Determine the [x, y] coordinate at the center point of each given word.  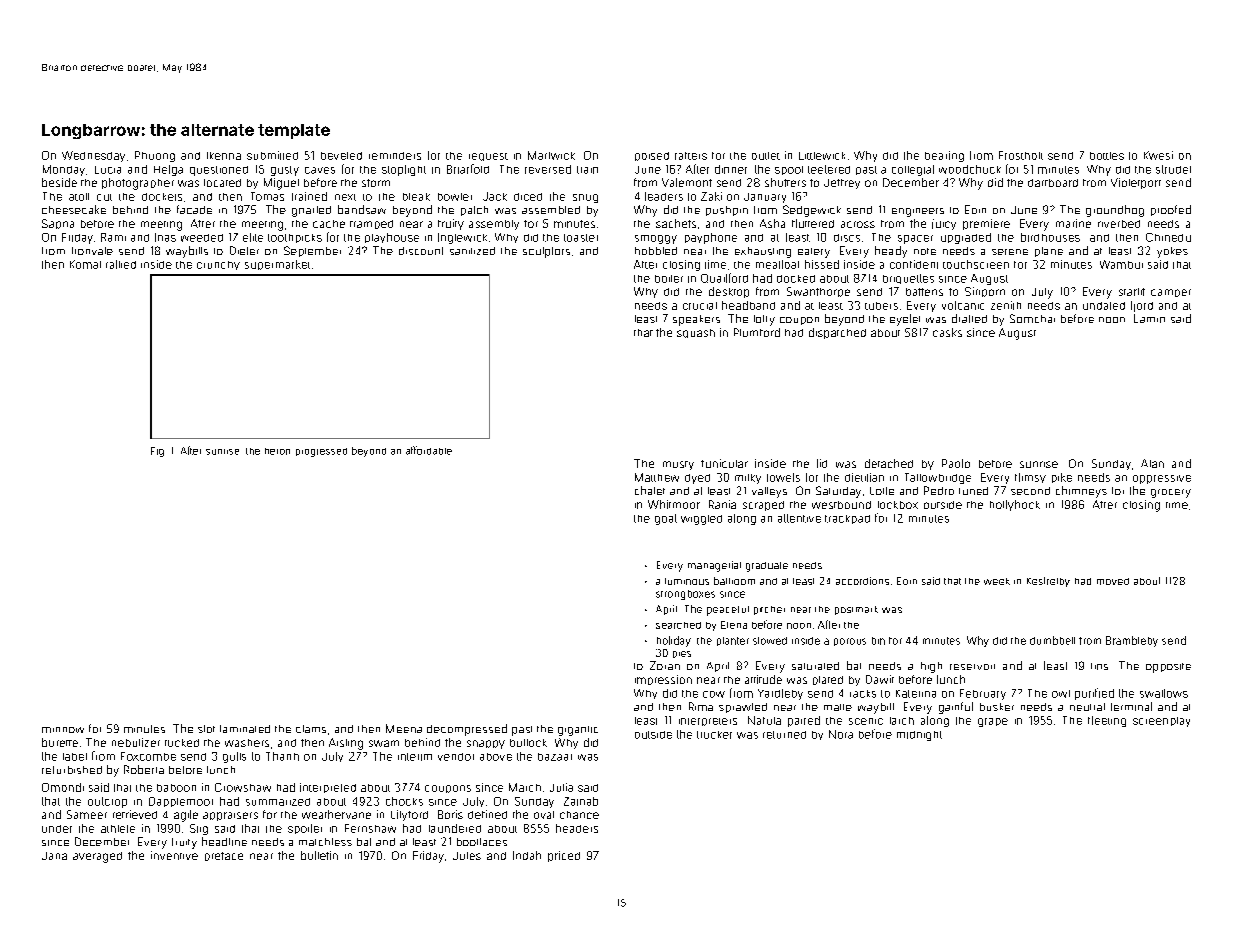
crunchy [218, 265]
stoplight [404, 170]
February [983, 694]
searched [678, 625]
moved [1113, 581]
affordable [429, 450]
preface [224, 856]
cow [714, 694]
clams [311, 729]
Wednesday [93, 156]
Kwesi [1158, 155]
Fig [157, 452]
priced [564, 856]
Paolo [956, 463]
